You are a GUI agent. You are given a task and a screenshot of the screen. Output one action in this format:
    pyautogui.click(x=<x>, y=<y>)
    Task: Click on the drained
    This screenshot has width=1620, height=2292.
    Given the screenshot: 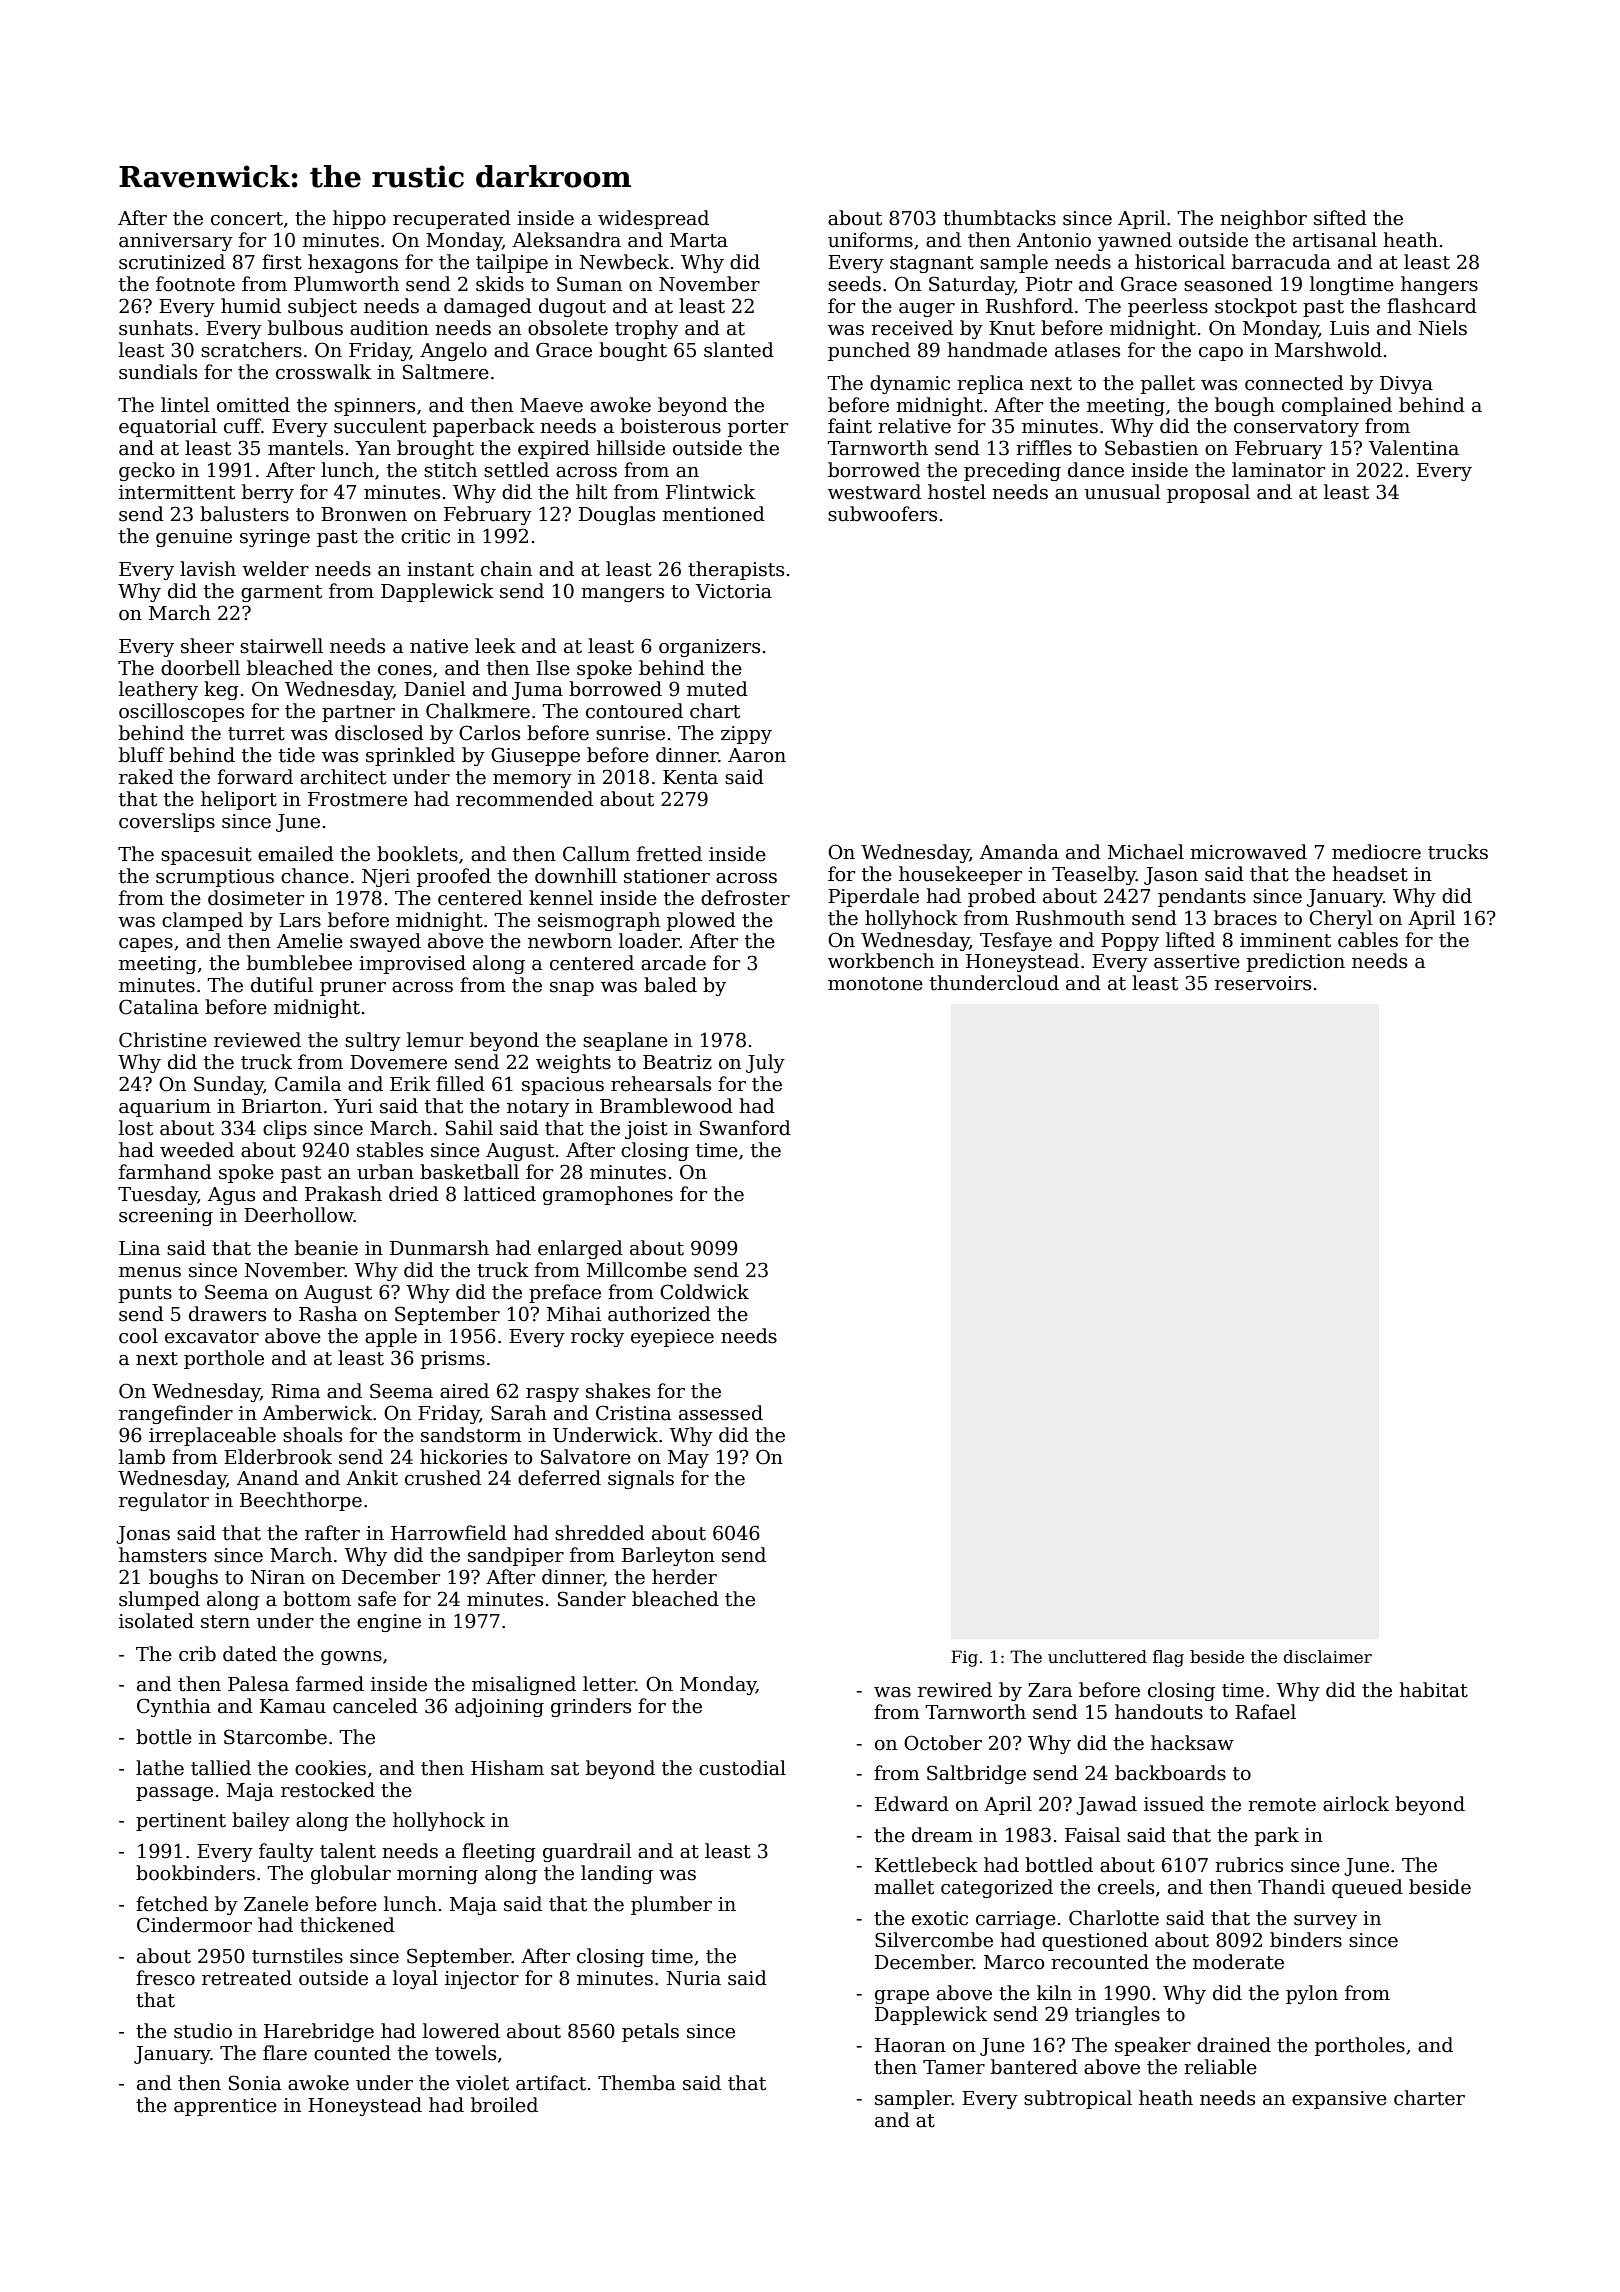 What is the action you would take?
    pyautogui.click(x=1234, y=2045)
